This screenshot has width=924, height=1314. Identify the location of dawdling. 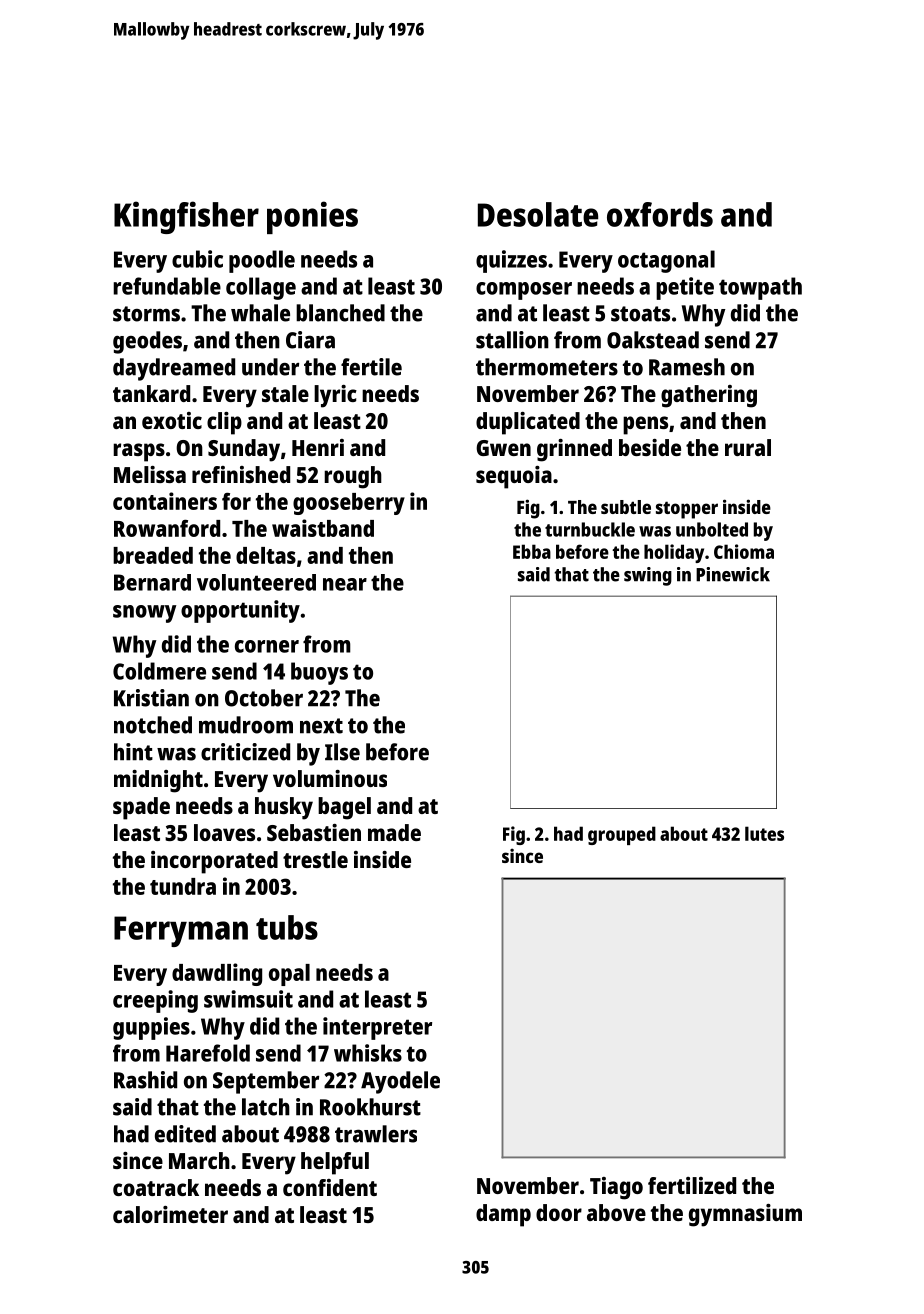
(217, 974).
